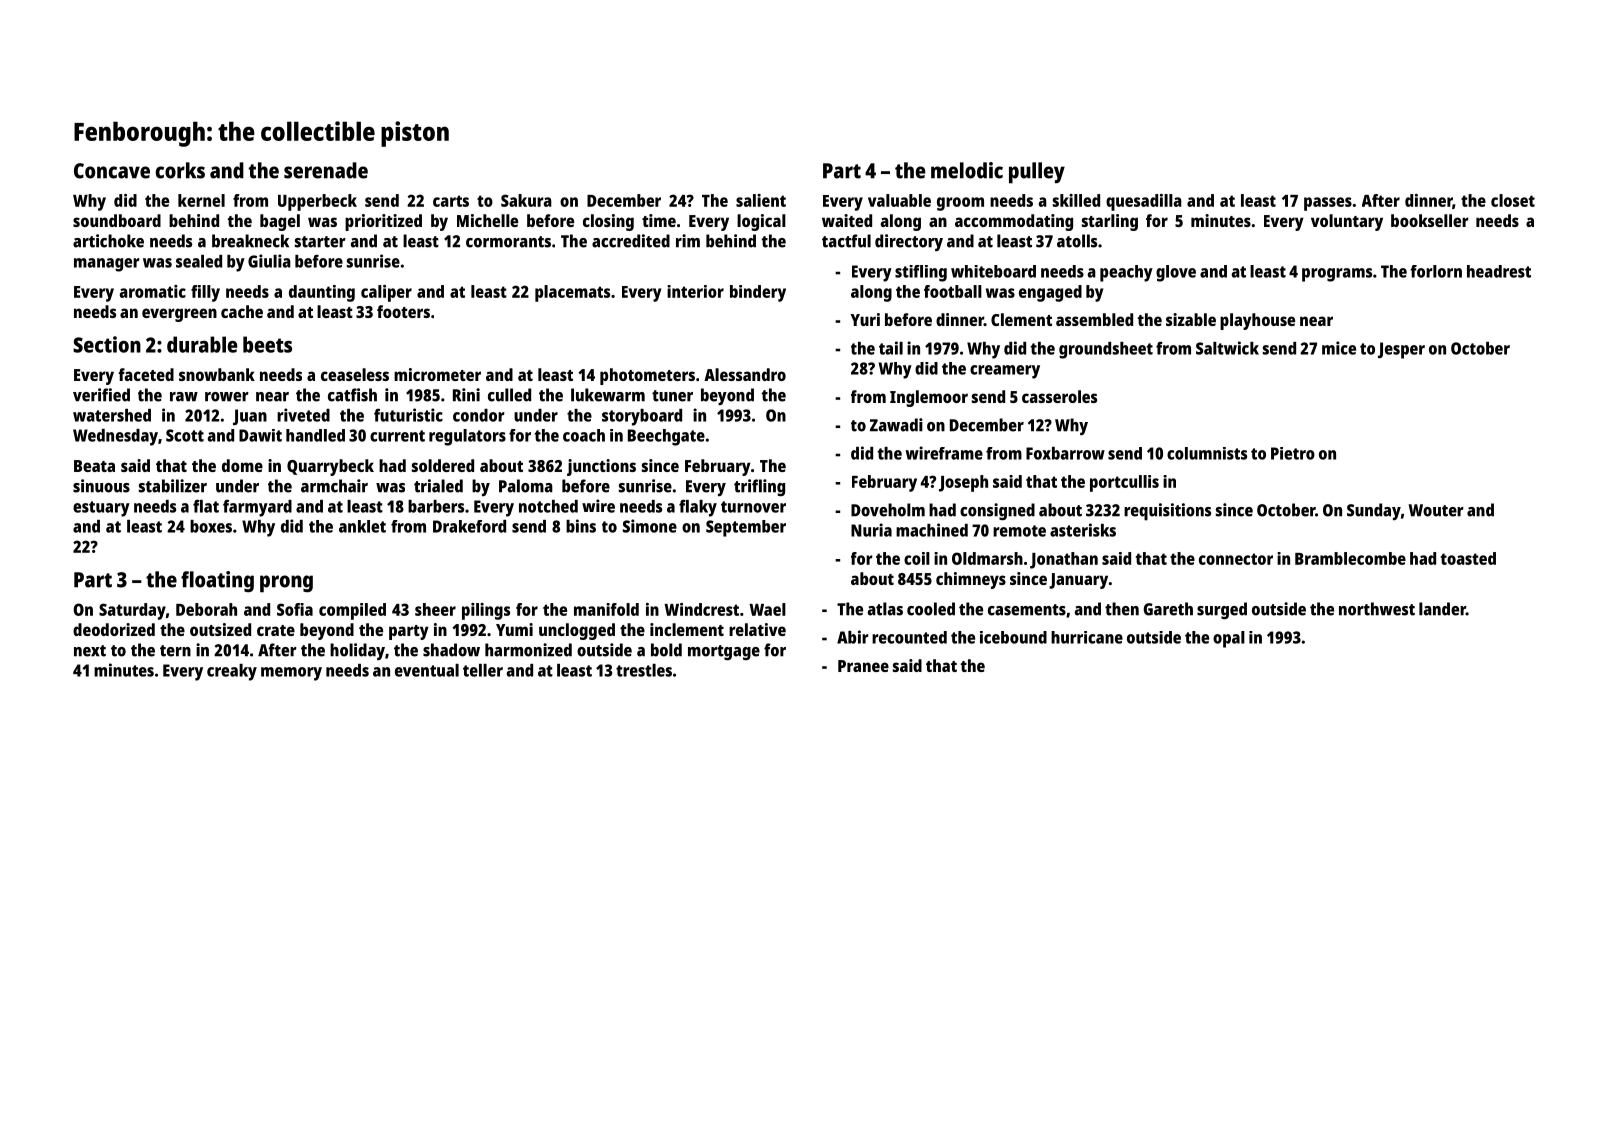 This screenshot has width=1608, height=1137. What do you see at coordinates (987, 558) in the screenshot?
I see `Oldmarsh` at bounding box center [987, 558].
